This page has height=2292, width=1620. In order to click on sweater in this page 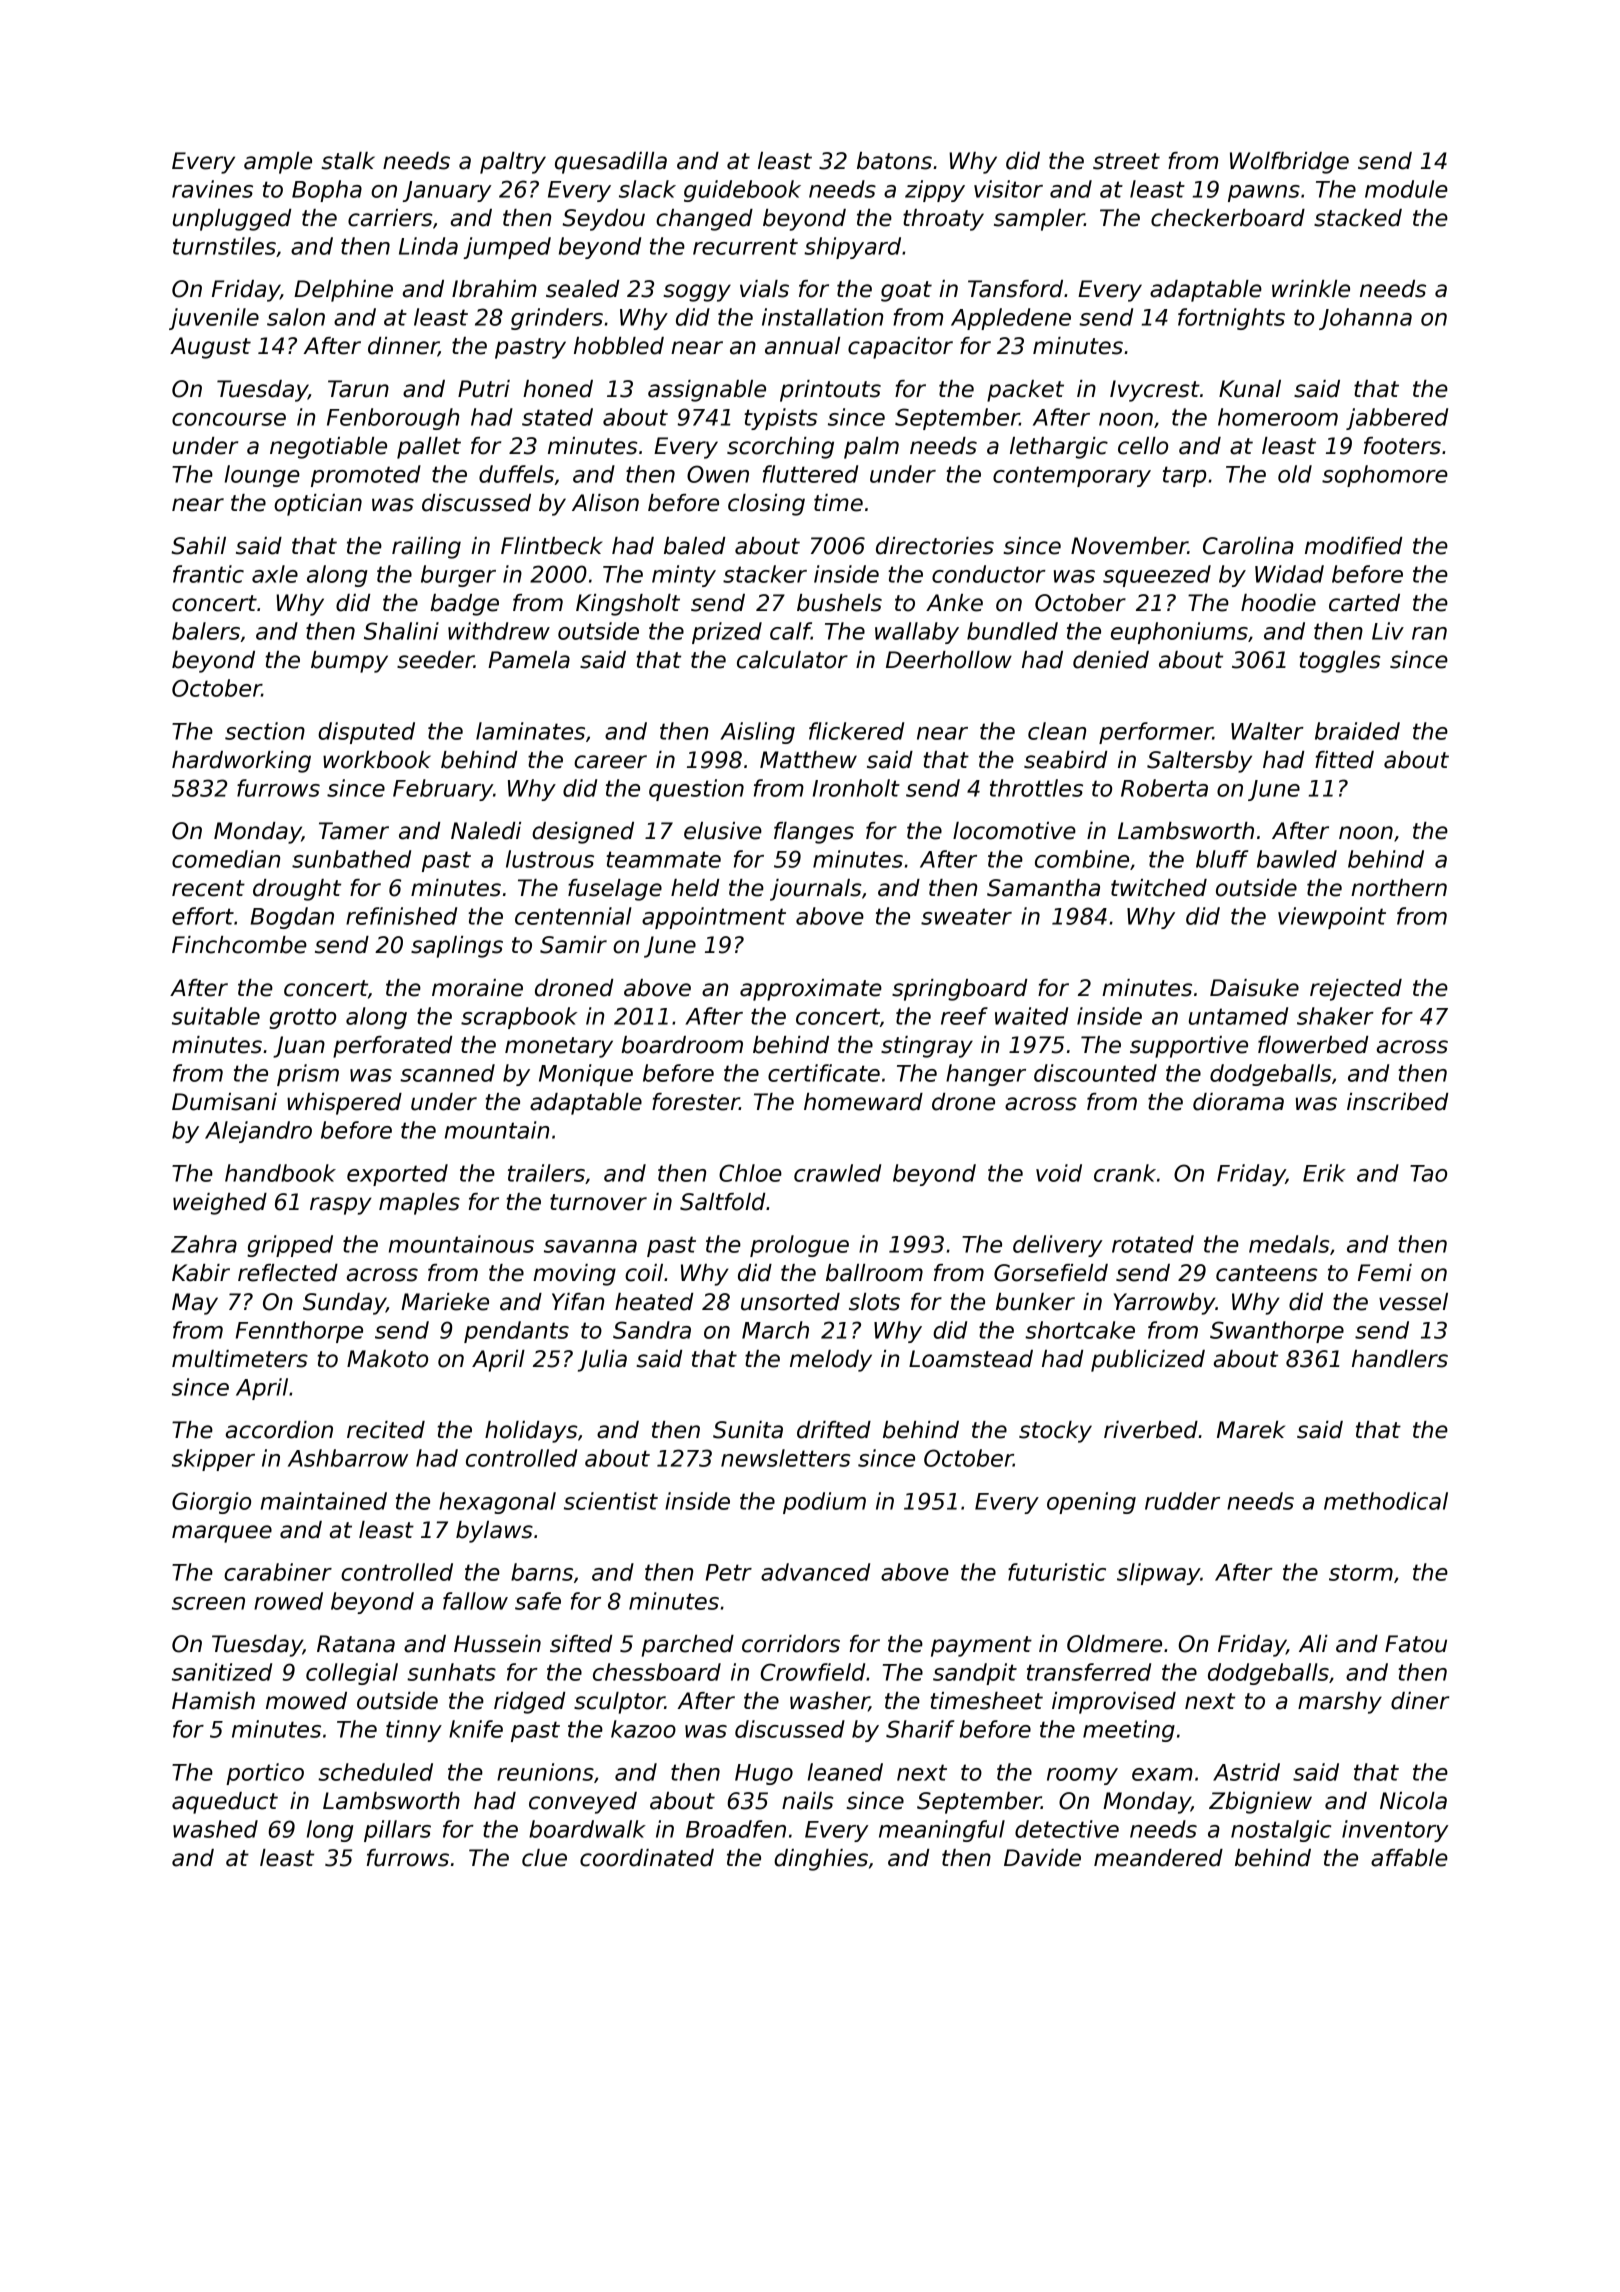, I will do `click(966, 916)`.
